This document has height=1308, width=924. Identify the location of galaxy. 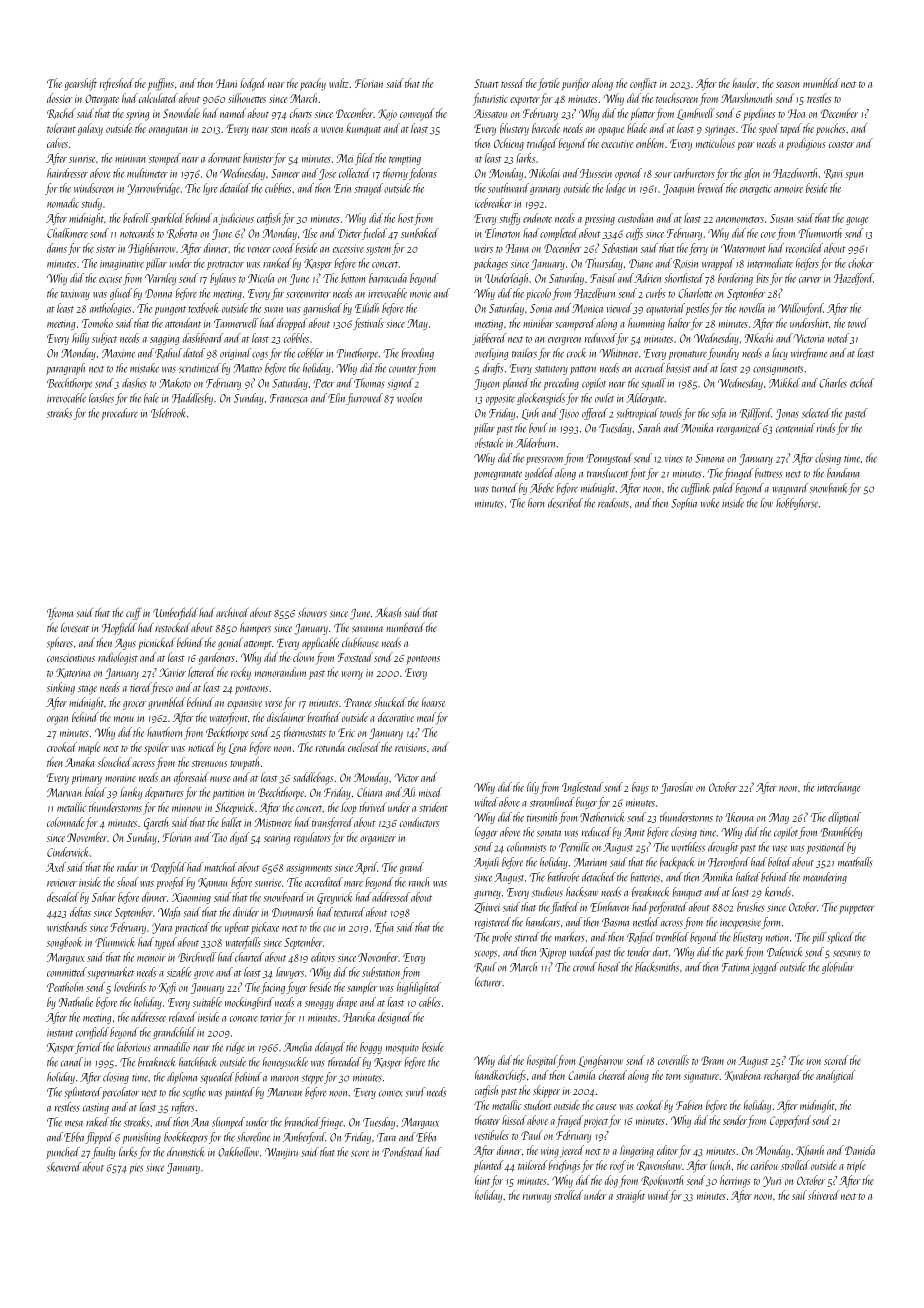
(90, 129).
